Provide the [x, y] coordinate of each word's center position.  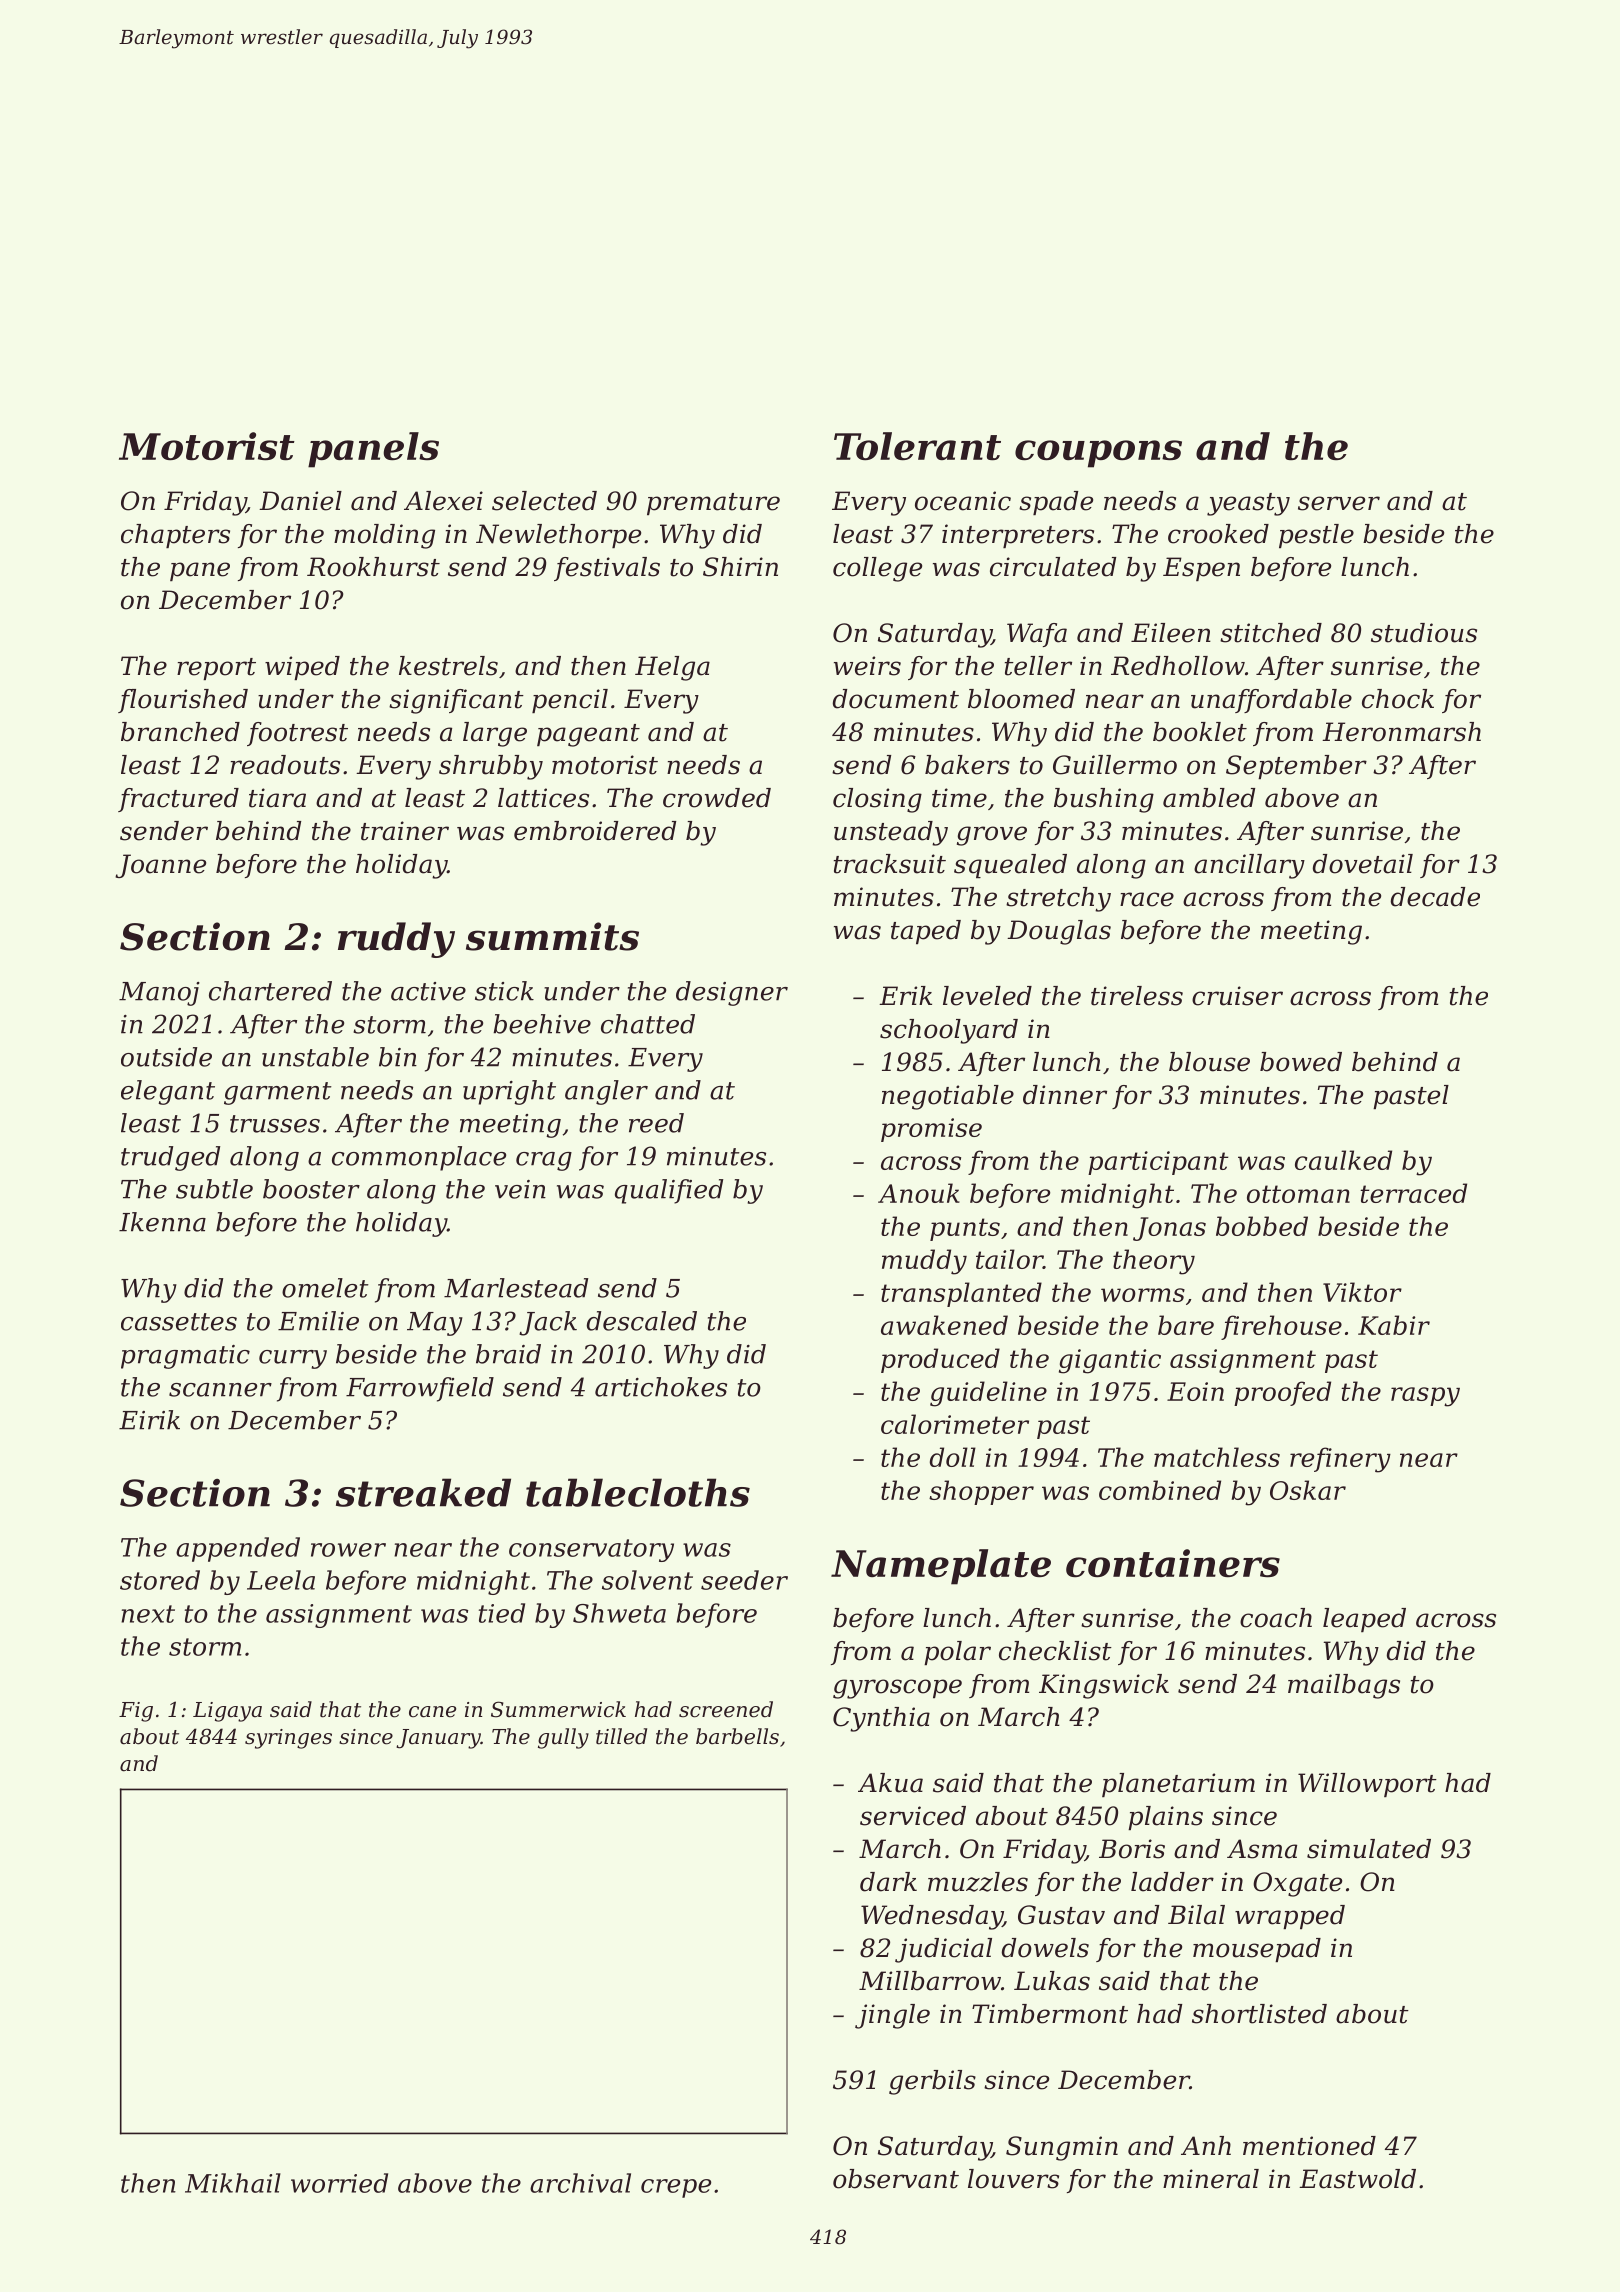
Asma [1262, 1849]
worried [339, 2183]
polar [957, 1653]
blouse [1209, 1062]
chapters [175, 536]
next [148, 1614]
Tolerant [917, 446]
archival [580, 2183]
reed [656, 1123]
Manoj [159, 994]
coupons [1098, 454]
